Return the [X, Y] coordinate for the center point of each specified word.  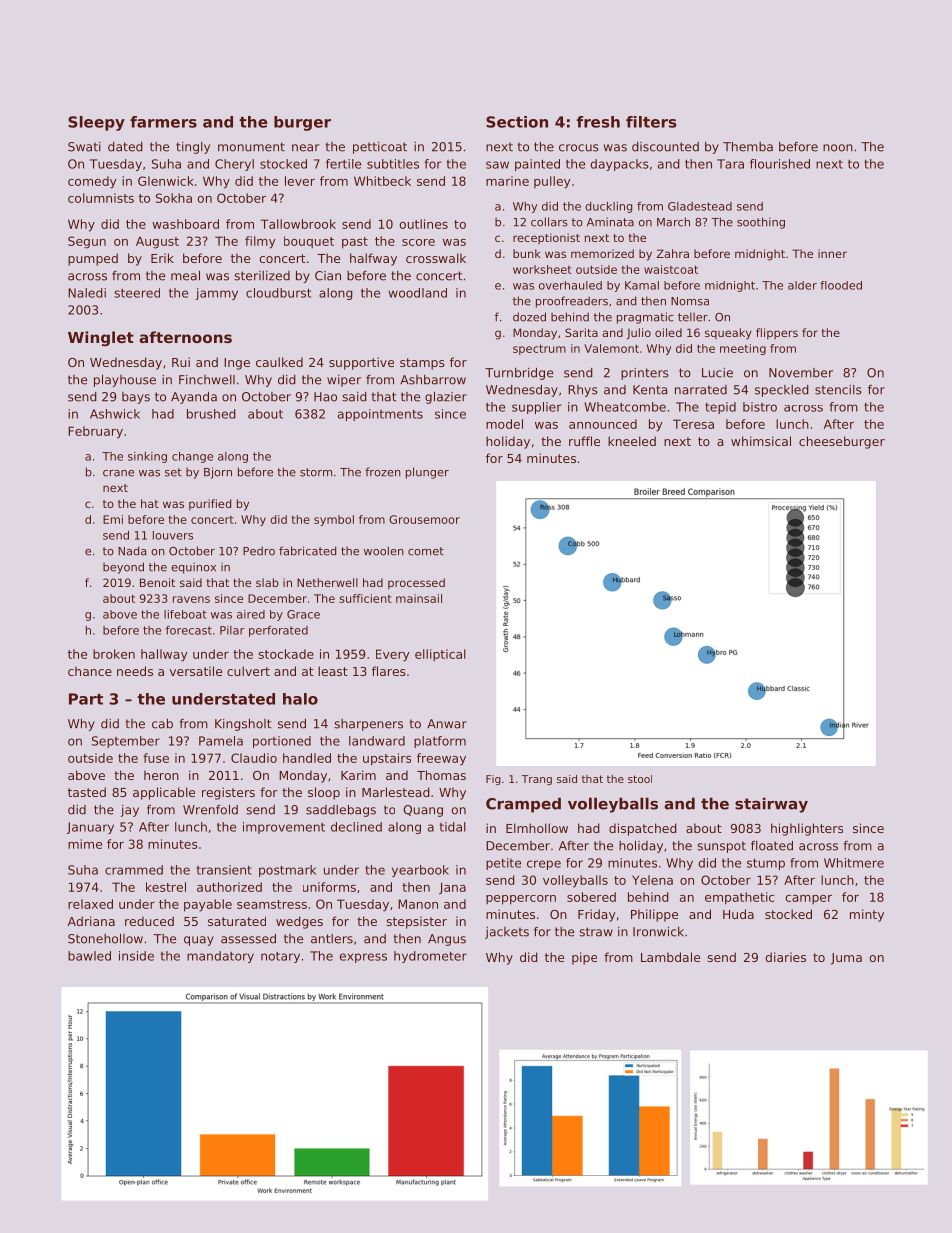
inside [136, 956]
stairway [771, 805]
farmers [163, 122]
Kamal [642, 285]
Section [517, 122]
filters [651, 122]
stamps [422, 364]
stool [640, 779]
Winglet [101, 338]
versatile [196, 671]
